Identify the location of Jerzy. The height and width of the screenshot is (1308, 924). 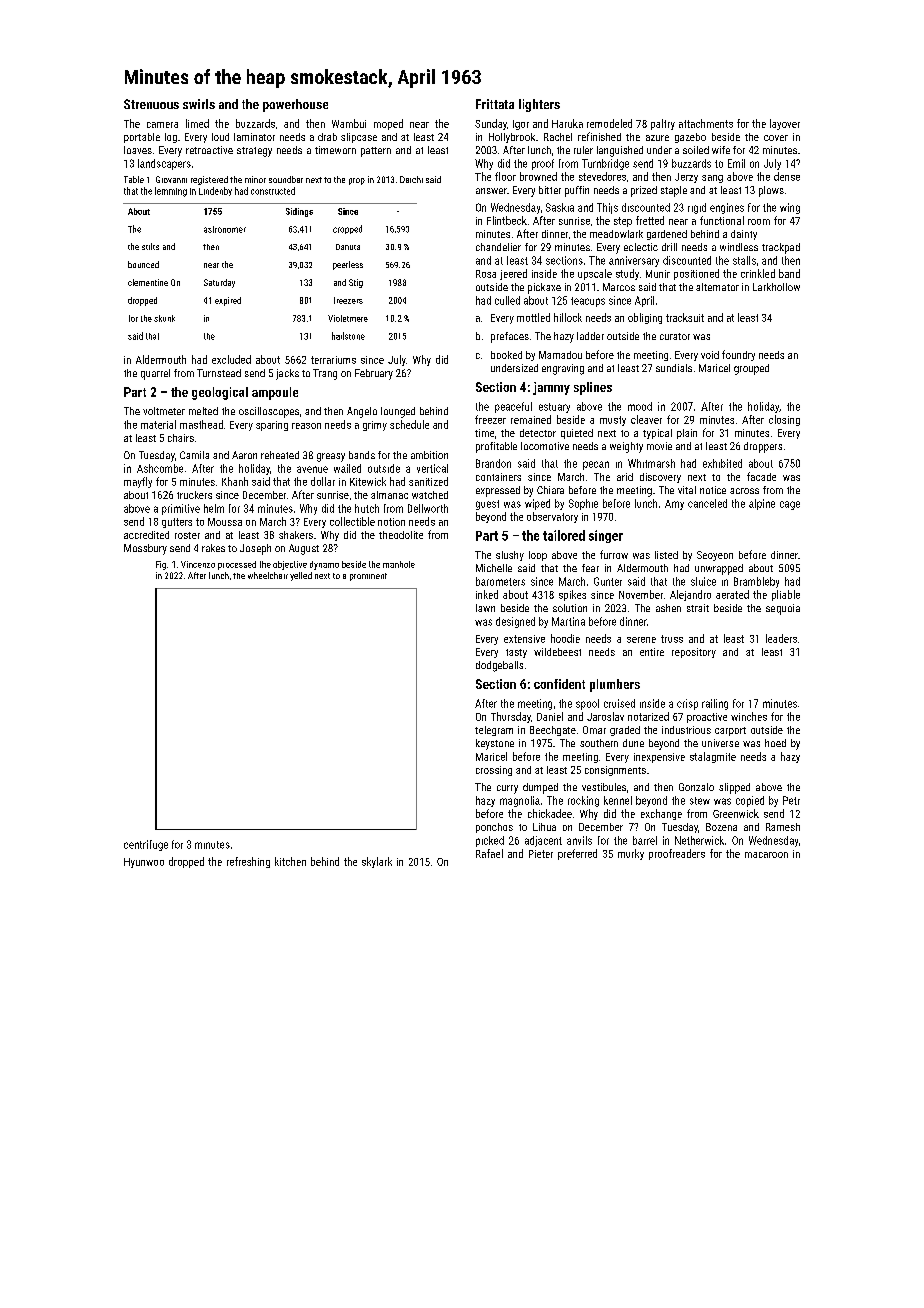
(686, 178).
